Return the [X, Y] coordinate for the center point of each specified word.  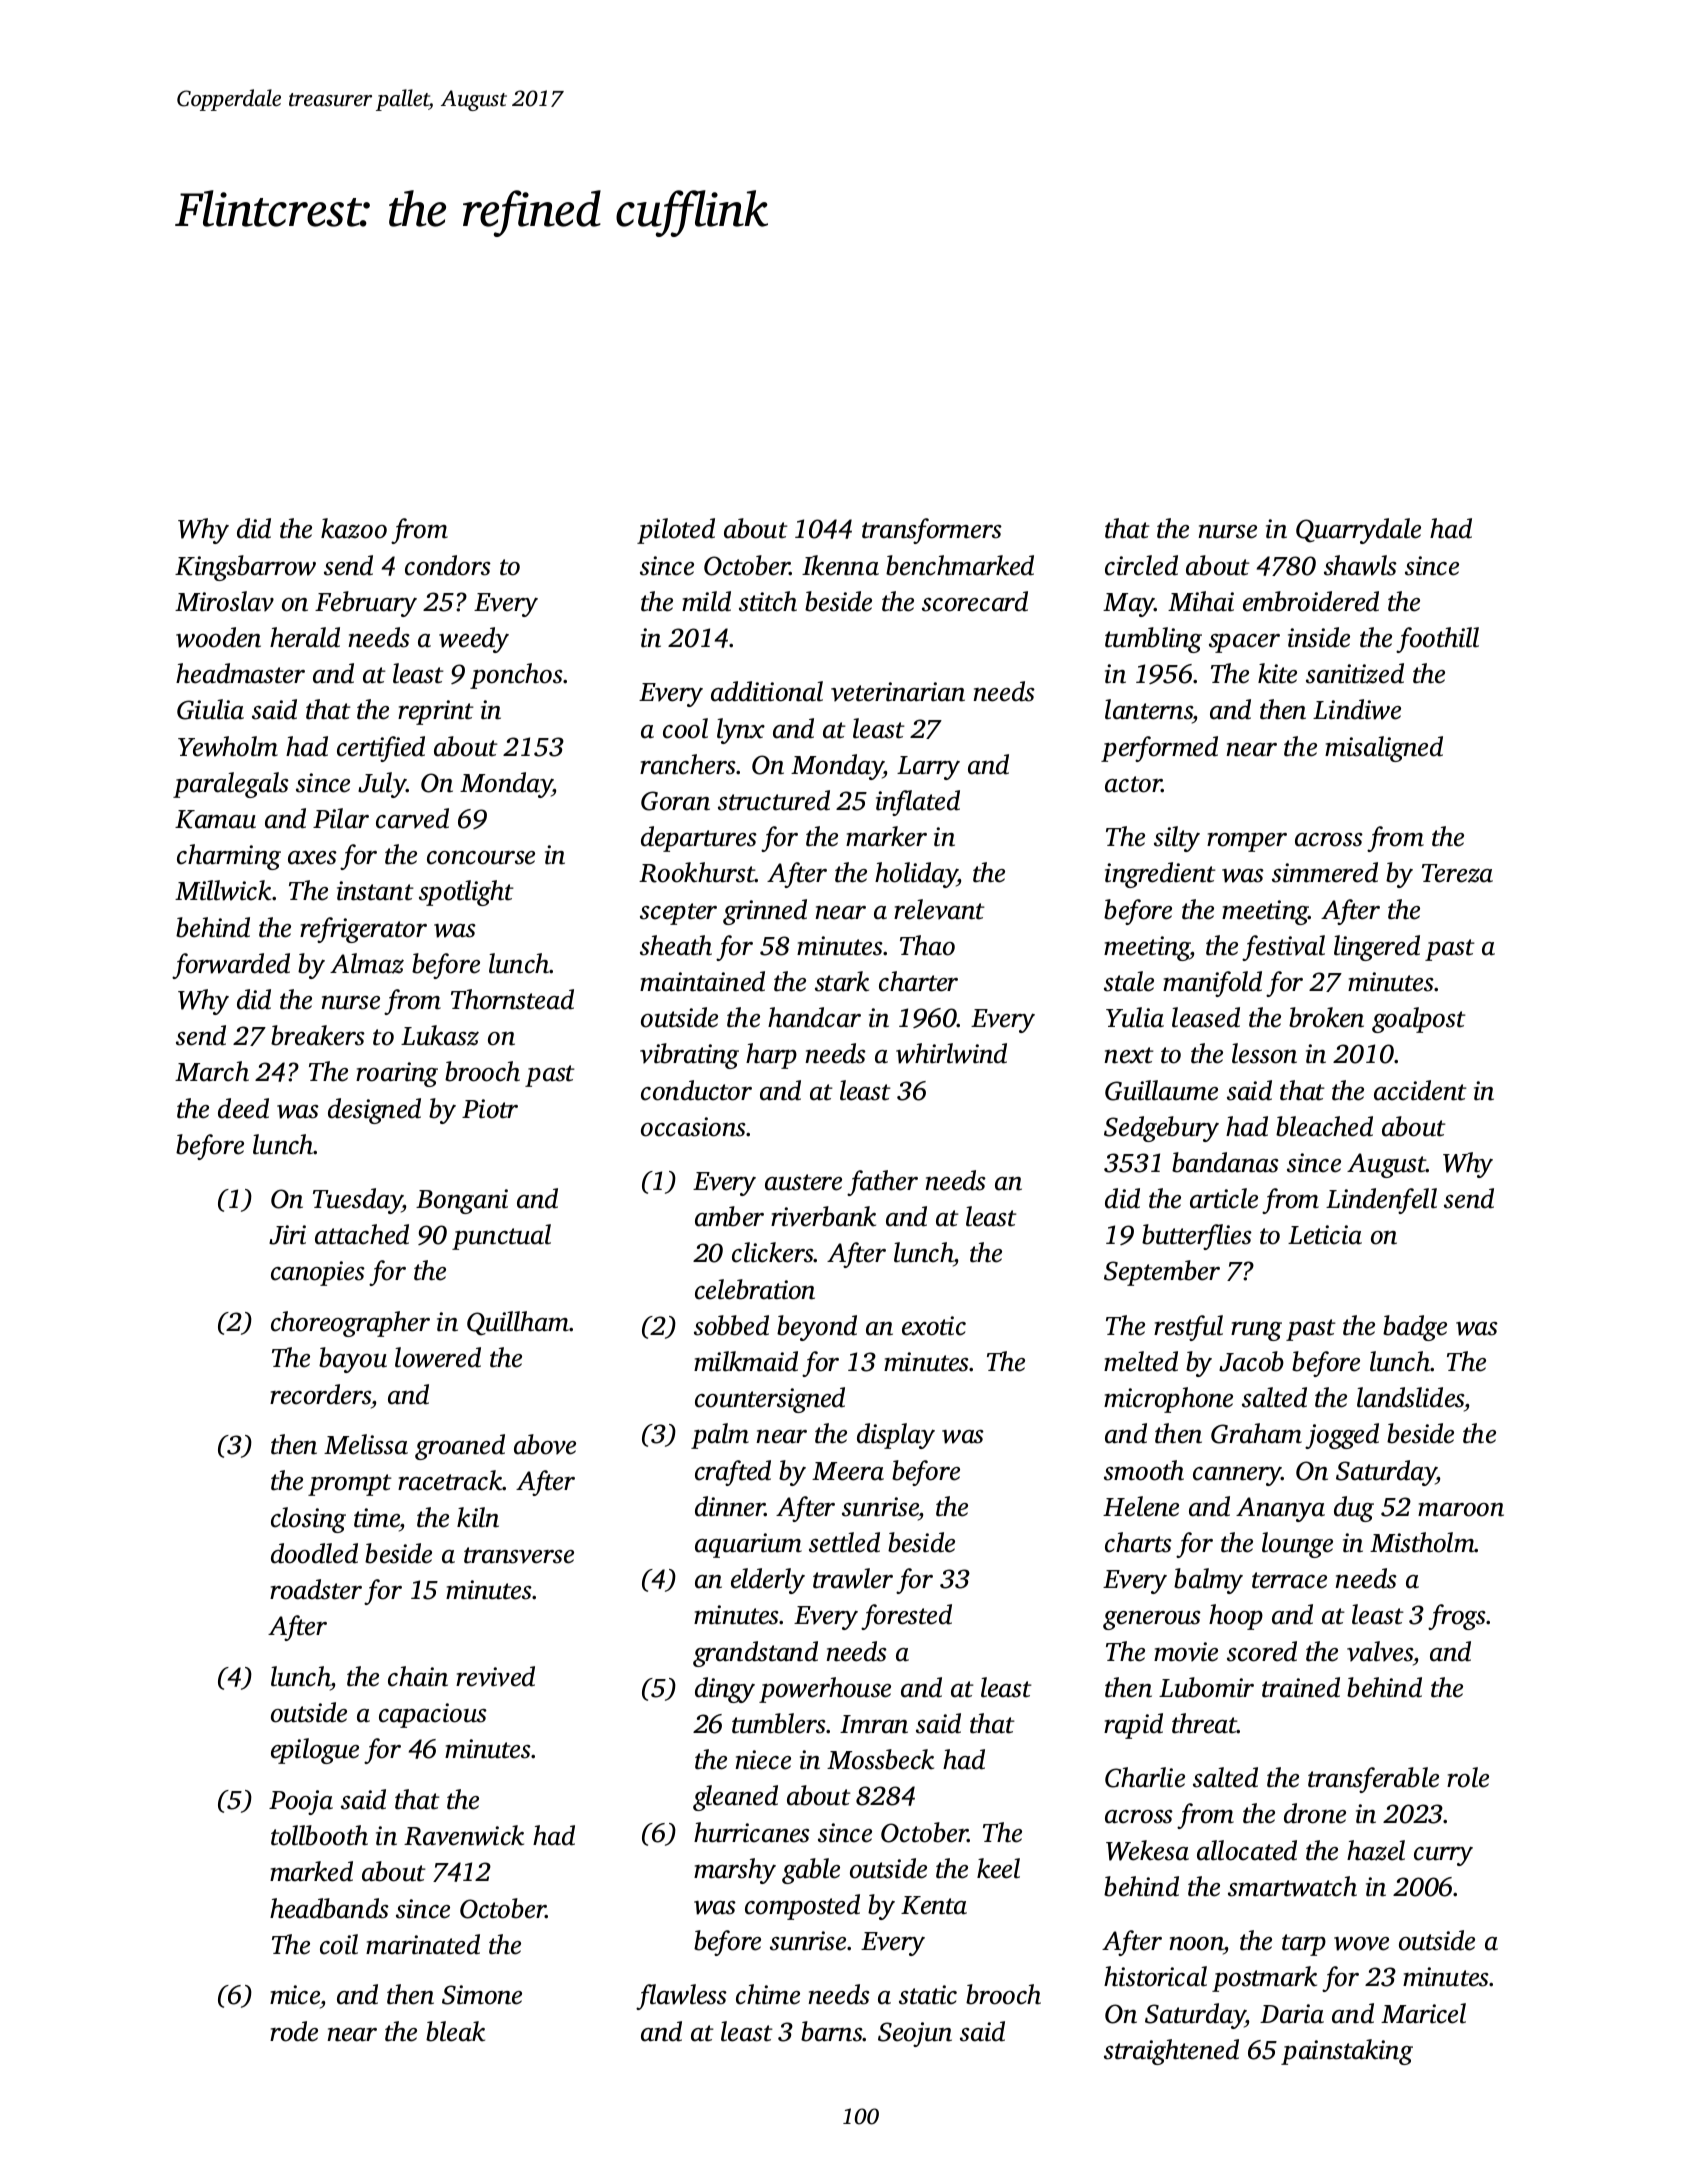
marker [886, 836]
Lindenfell [1381, 1201]
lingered [1377, 948]
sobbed [731, 1325]
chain [418, 1676]
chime [768, 1994]
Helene [1141, 1506]
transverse [519, 1555]
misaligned [1384, 749]
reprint [436, 712]
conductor [696, 1090]
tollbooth [319, 1835]
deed [243, 1108]
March [212, 1071]
